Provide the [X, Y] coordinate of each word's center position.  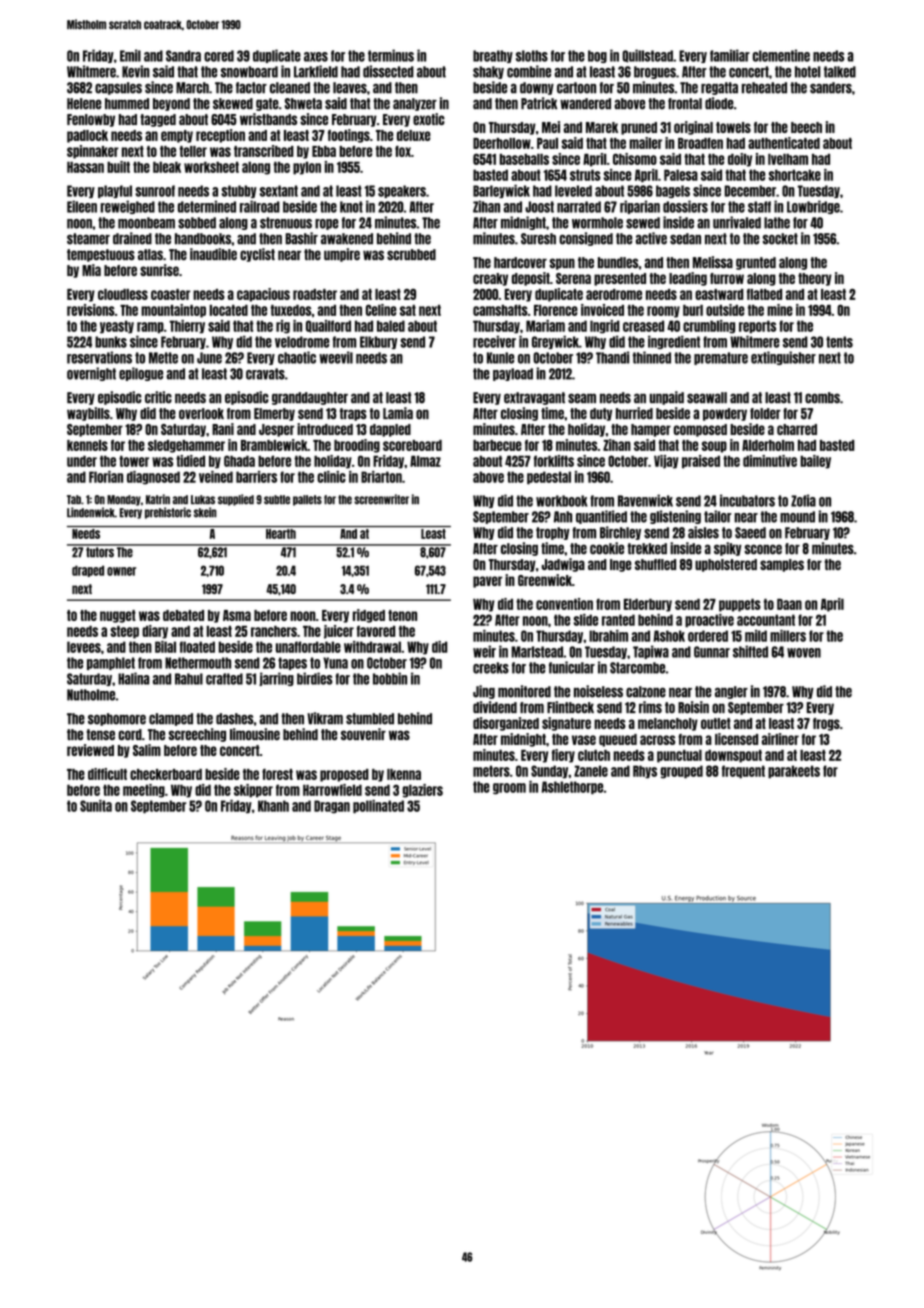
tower [134, 461]
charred [797, 429]
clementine [781, 55]
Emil [130, 55]
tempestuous [101, 255]
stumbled [370, 719]
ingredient [674, 342]
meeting [144, 791]
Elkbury [378, 342]
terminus [391, 55]
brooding [357, 446]
